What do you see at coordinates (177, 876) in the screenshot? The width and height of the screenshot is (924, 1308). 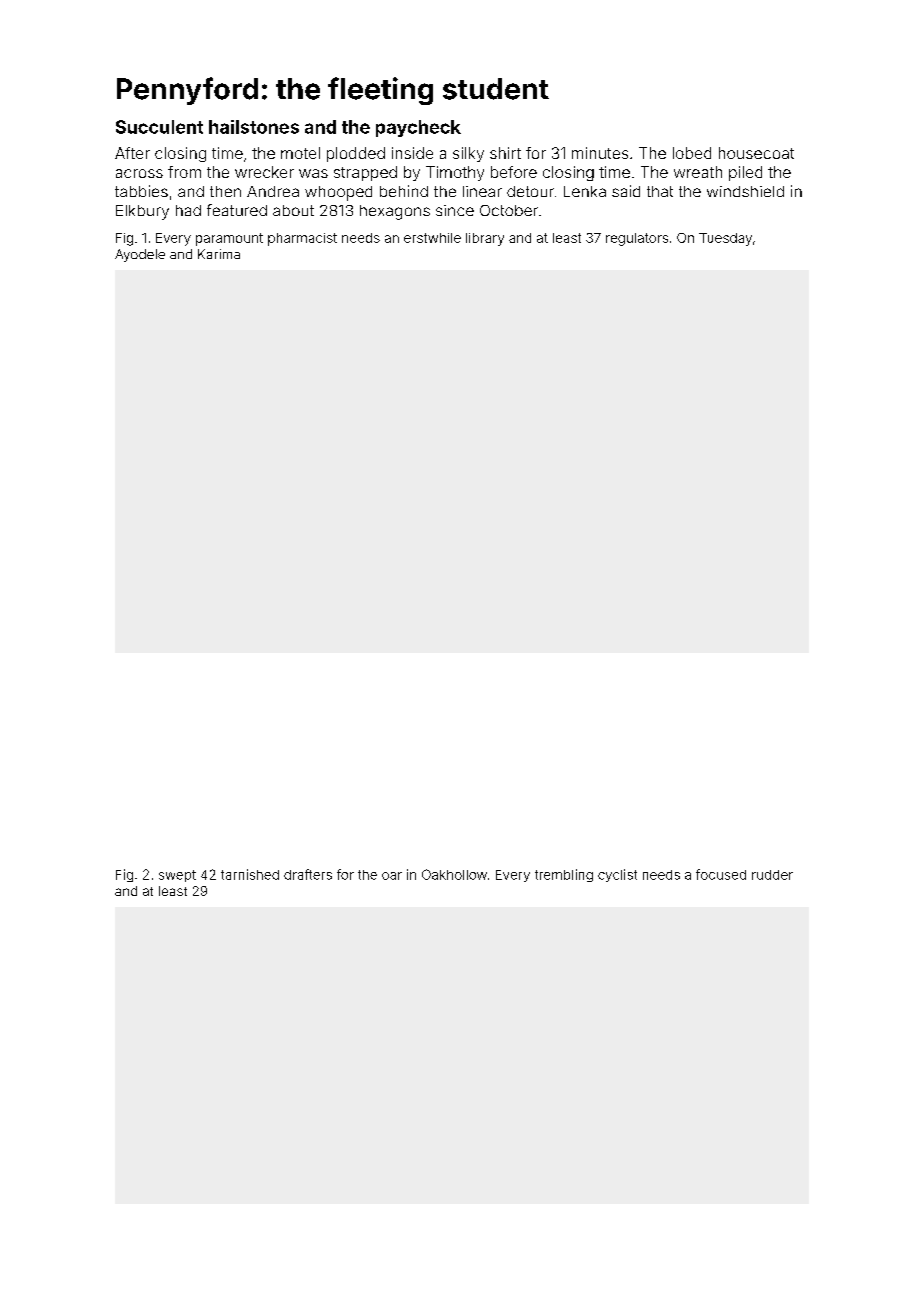 I see `swept` at bounding box center [177, 876].
